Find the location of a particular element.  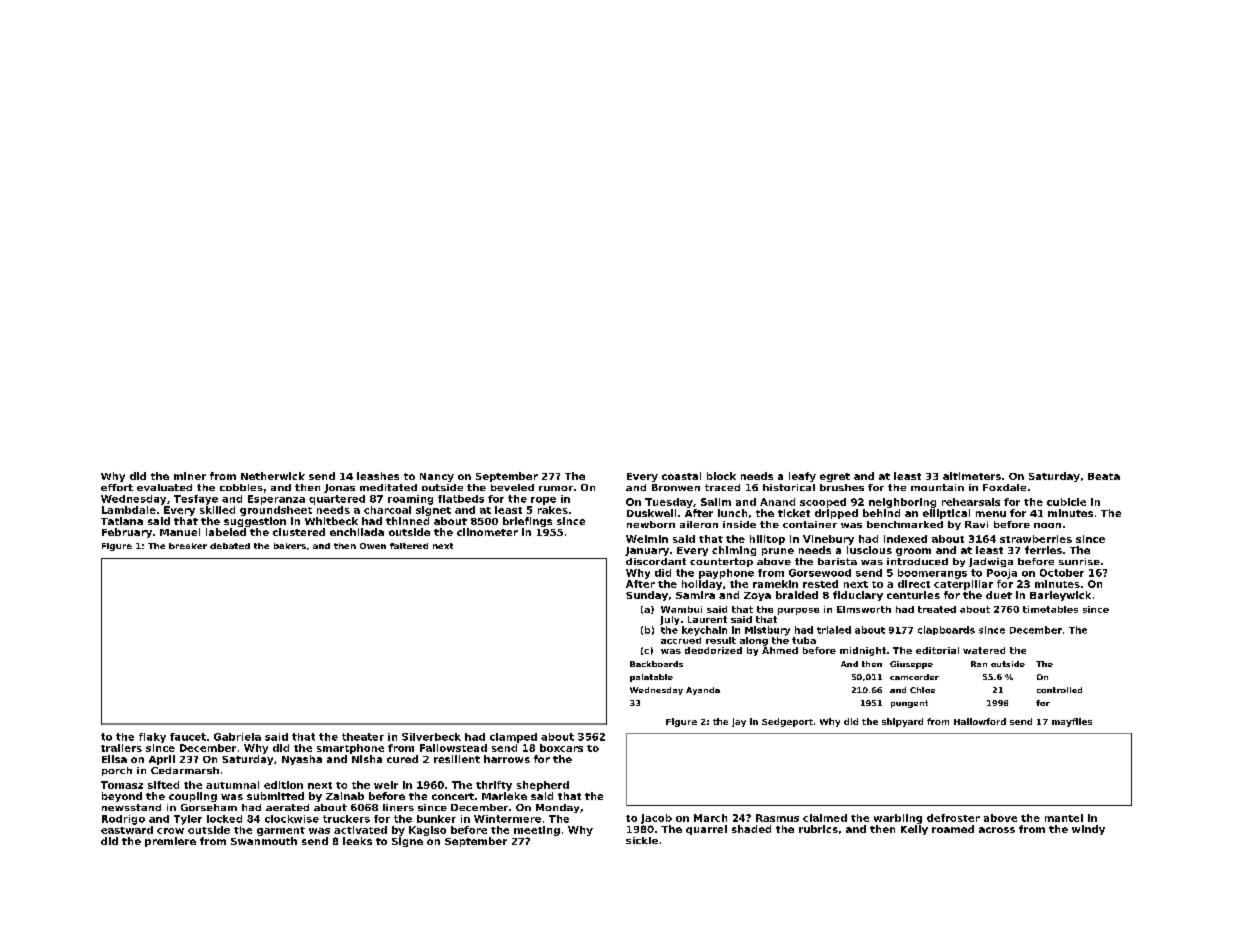

newborn is located at coordinates (651, 524).
